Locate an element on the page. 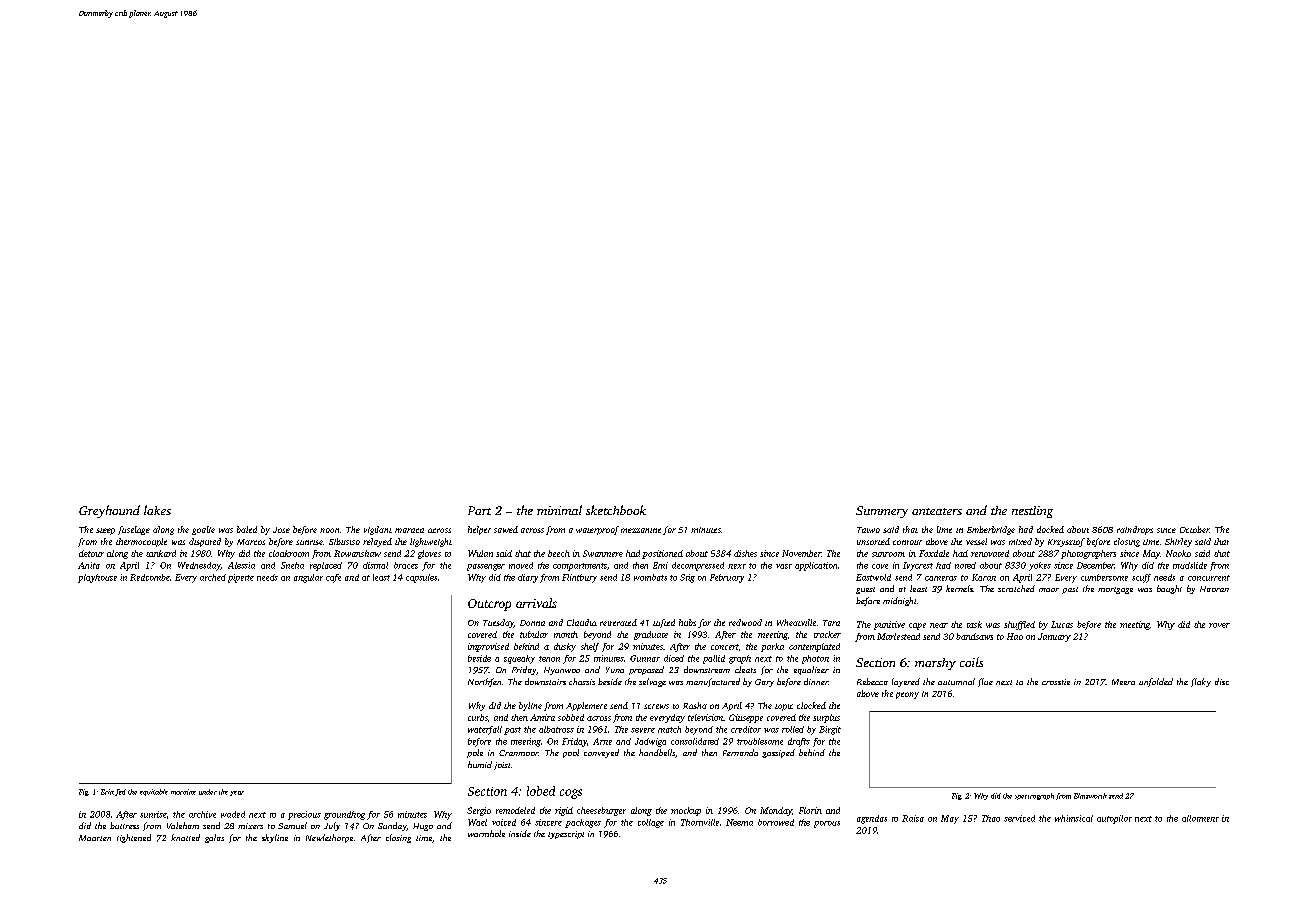  tightened is located at coordinates (134, 838).
